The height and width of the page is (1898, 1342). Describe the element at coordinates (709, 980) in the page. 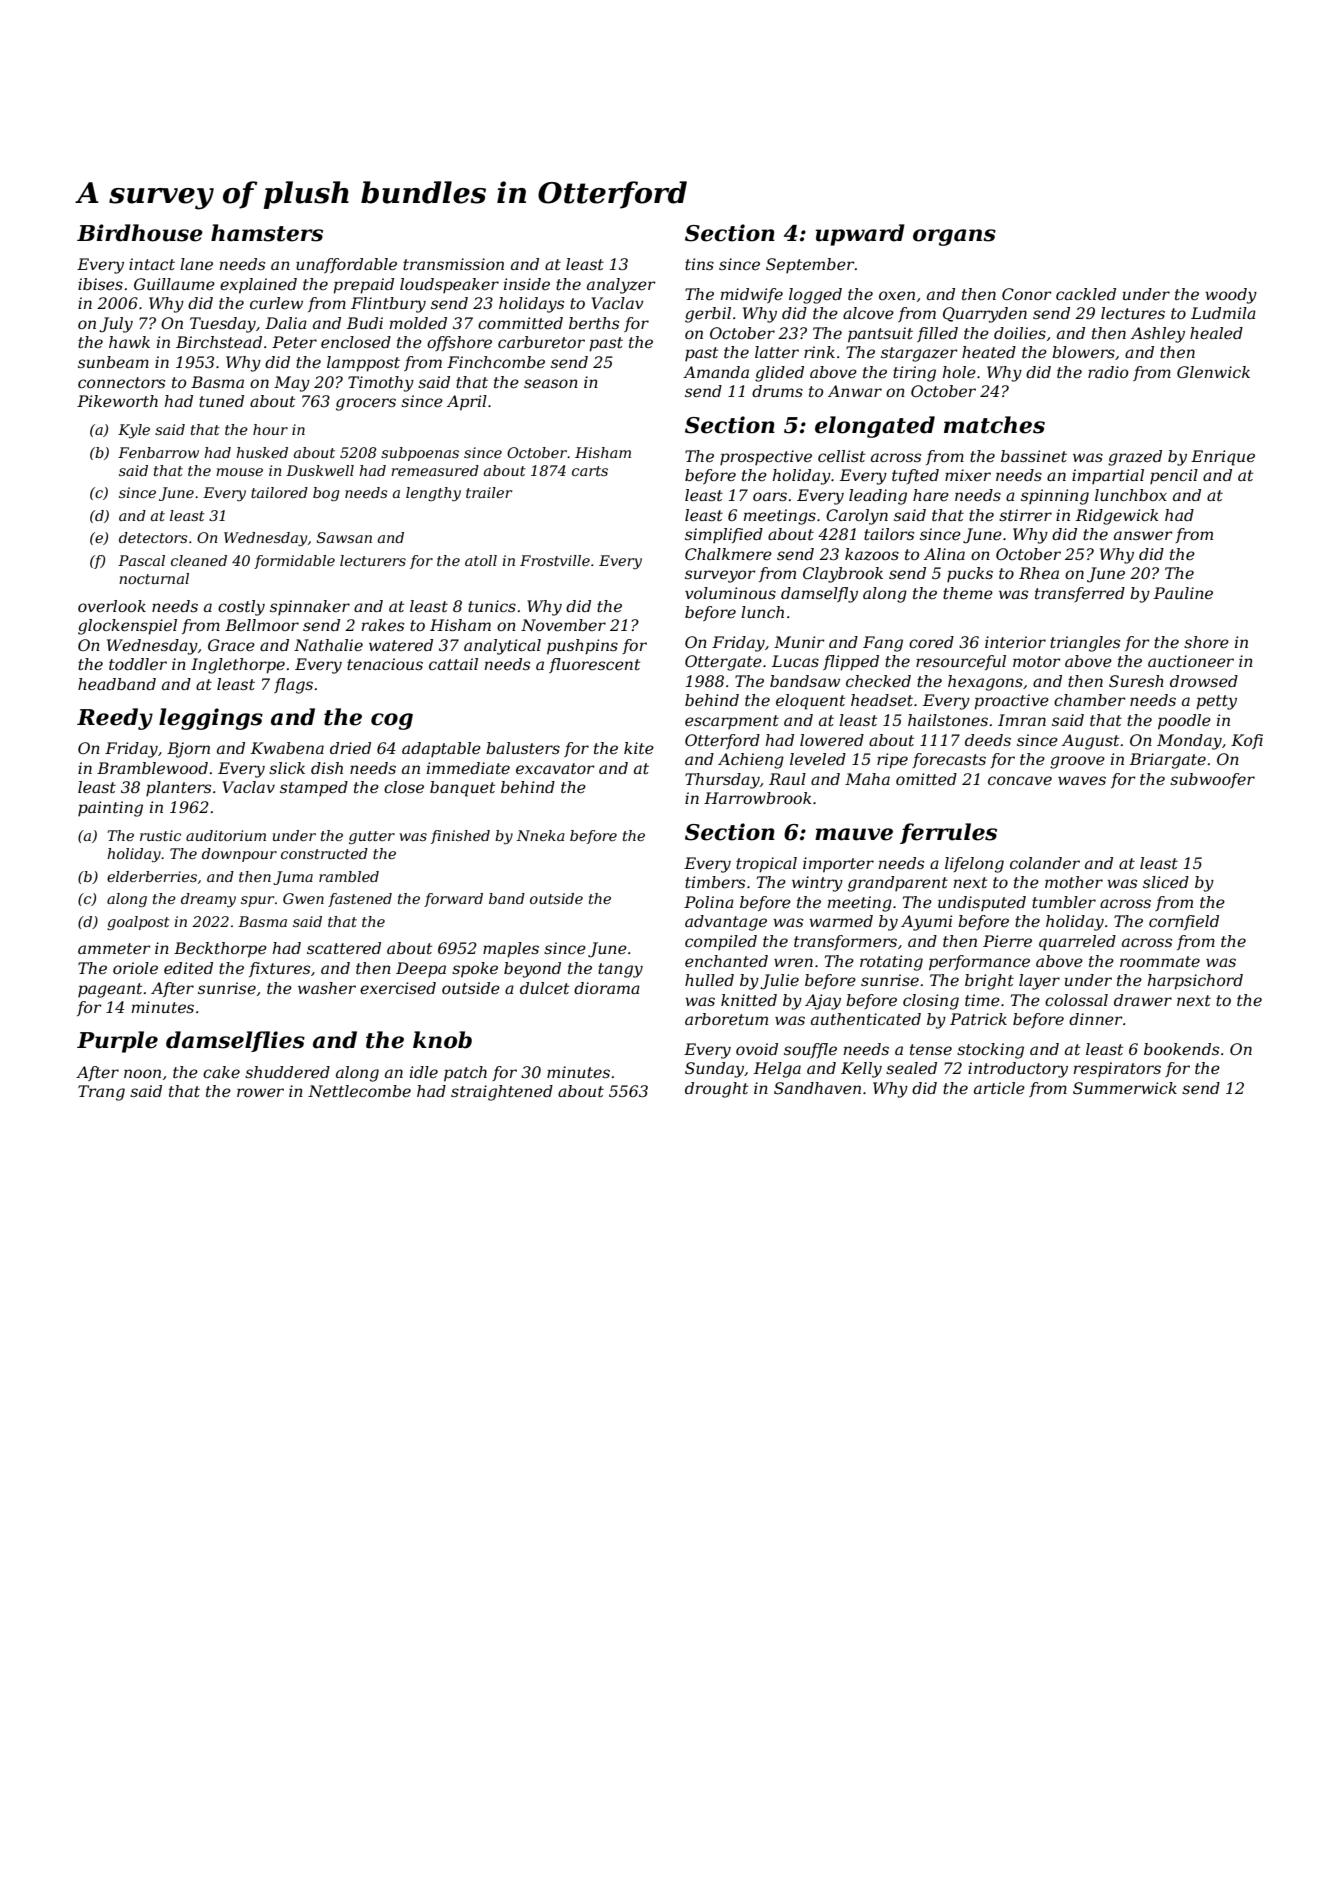

I see `hulled` at that location.
